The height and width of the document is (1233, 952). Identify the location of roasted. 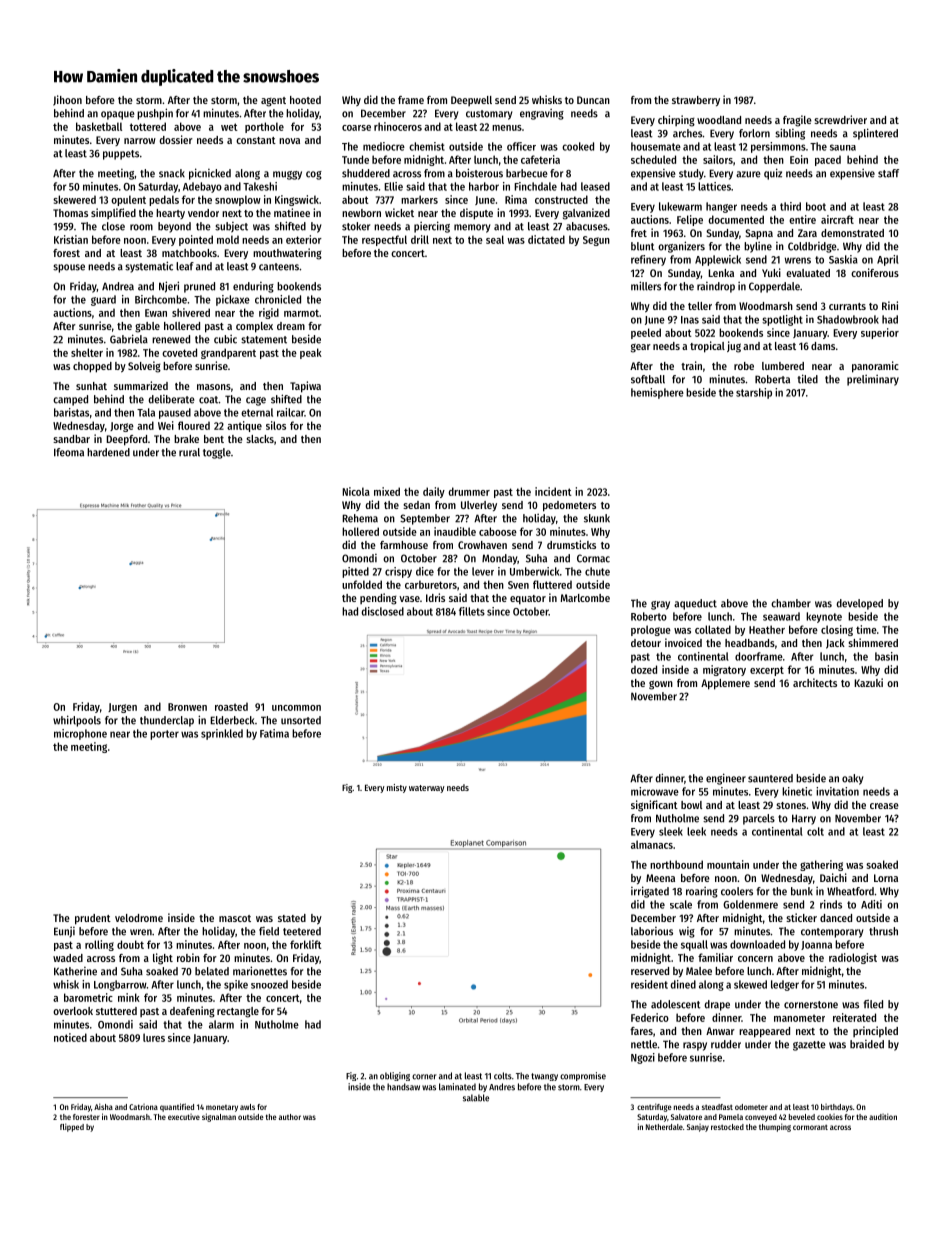
(231, 706).
